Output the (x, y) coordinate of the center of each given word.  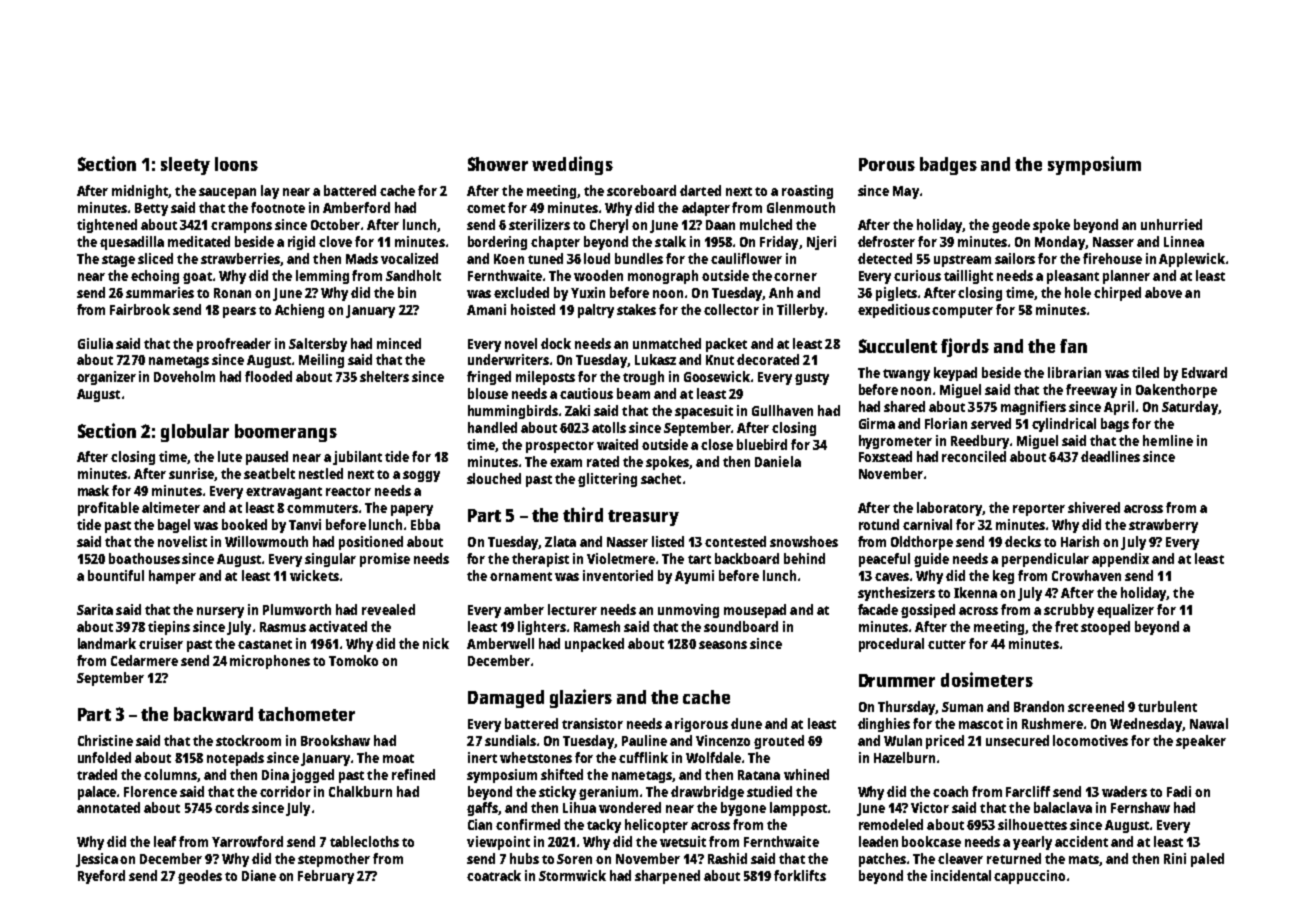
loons (236, 164)
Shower (498, 164)
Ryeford (101, 877)
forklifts (800, 875)
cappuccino (1029, 877)
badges (948, 166)
